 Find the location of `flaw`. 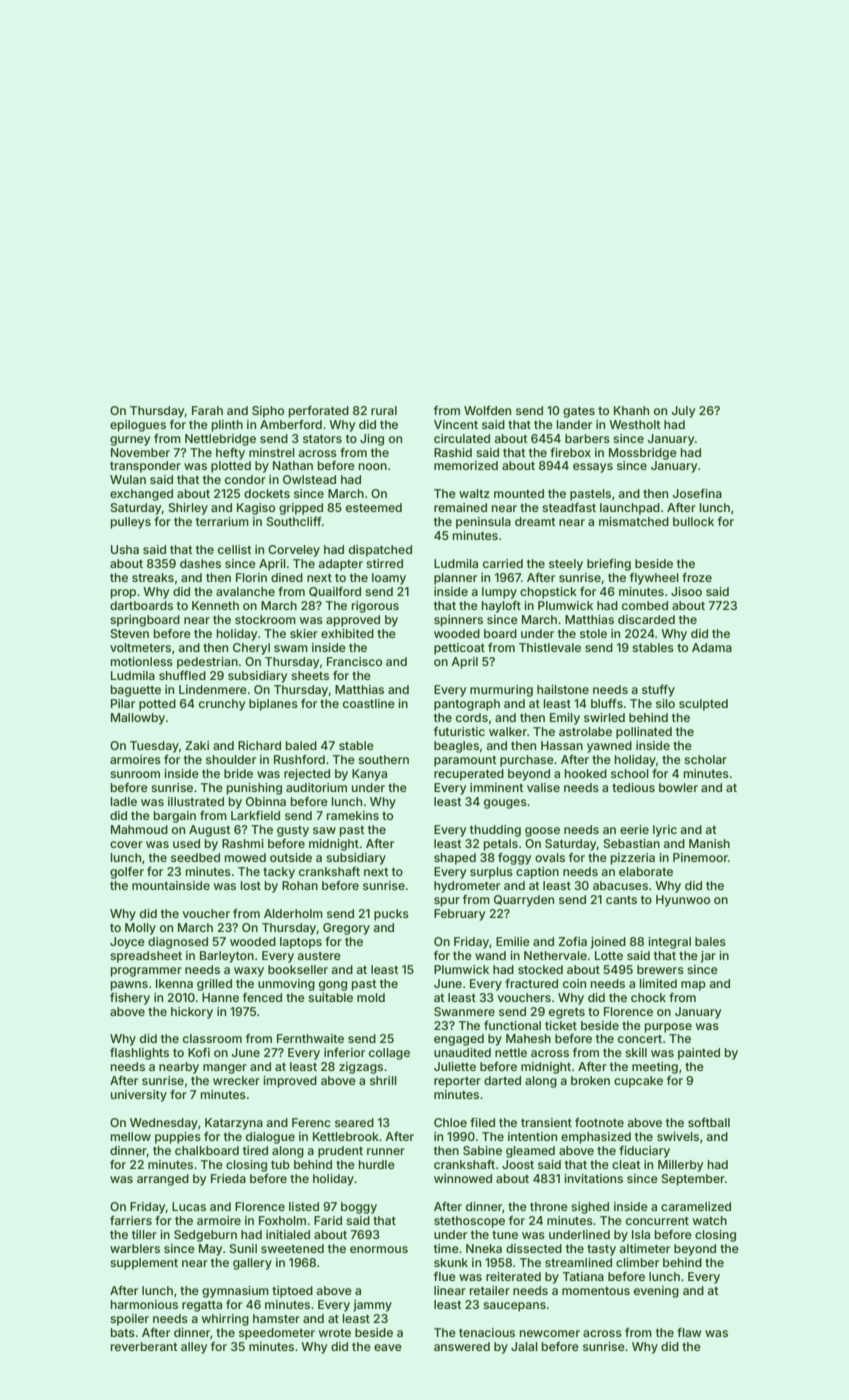

flaw is located at coordinates (689, 1332).
